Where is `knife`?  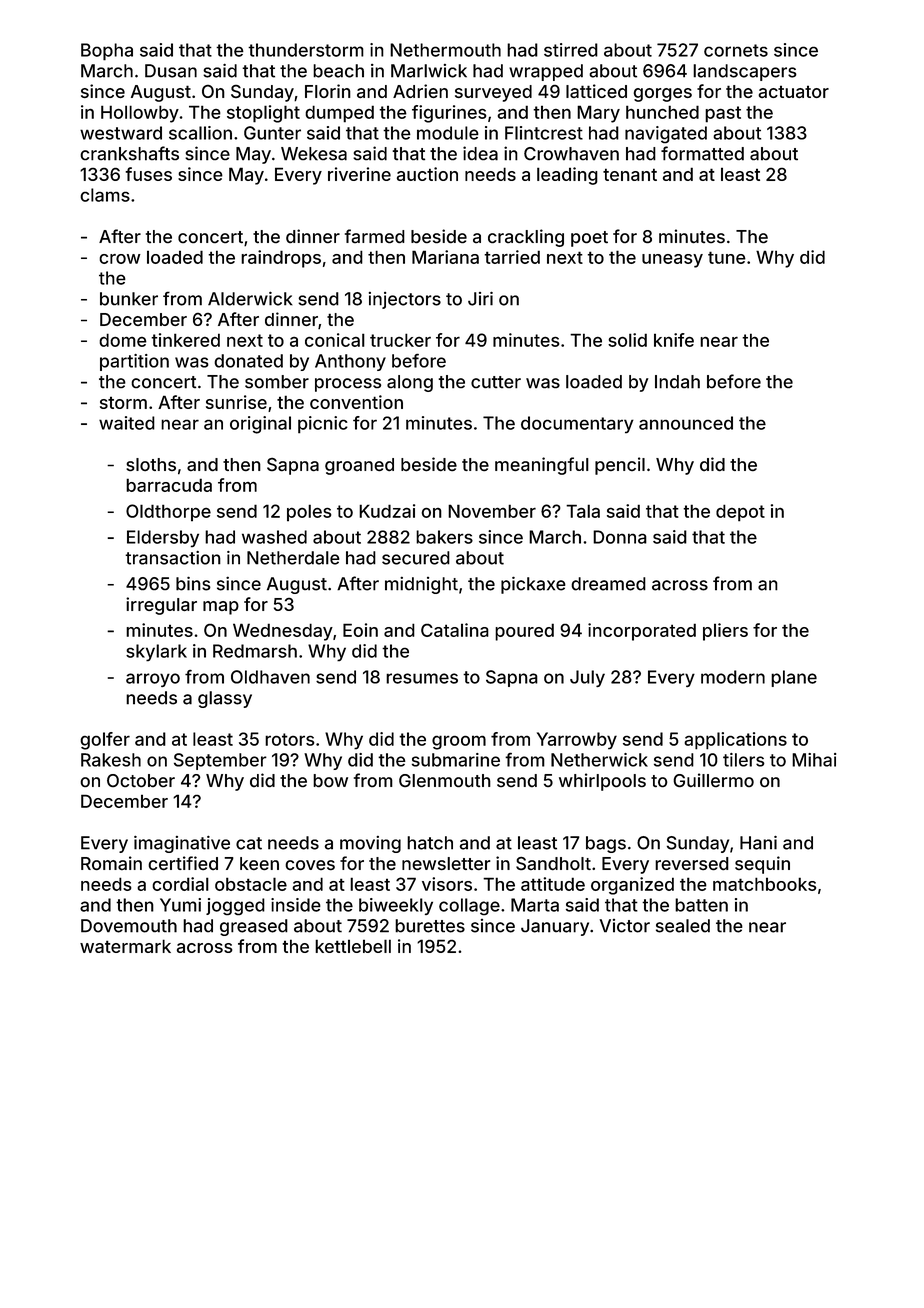
knife is located at coordinates (674, 340).
